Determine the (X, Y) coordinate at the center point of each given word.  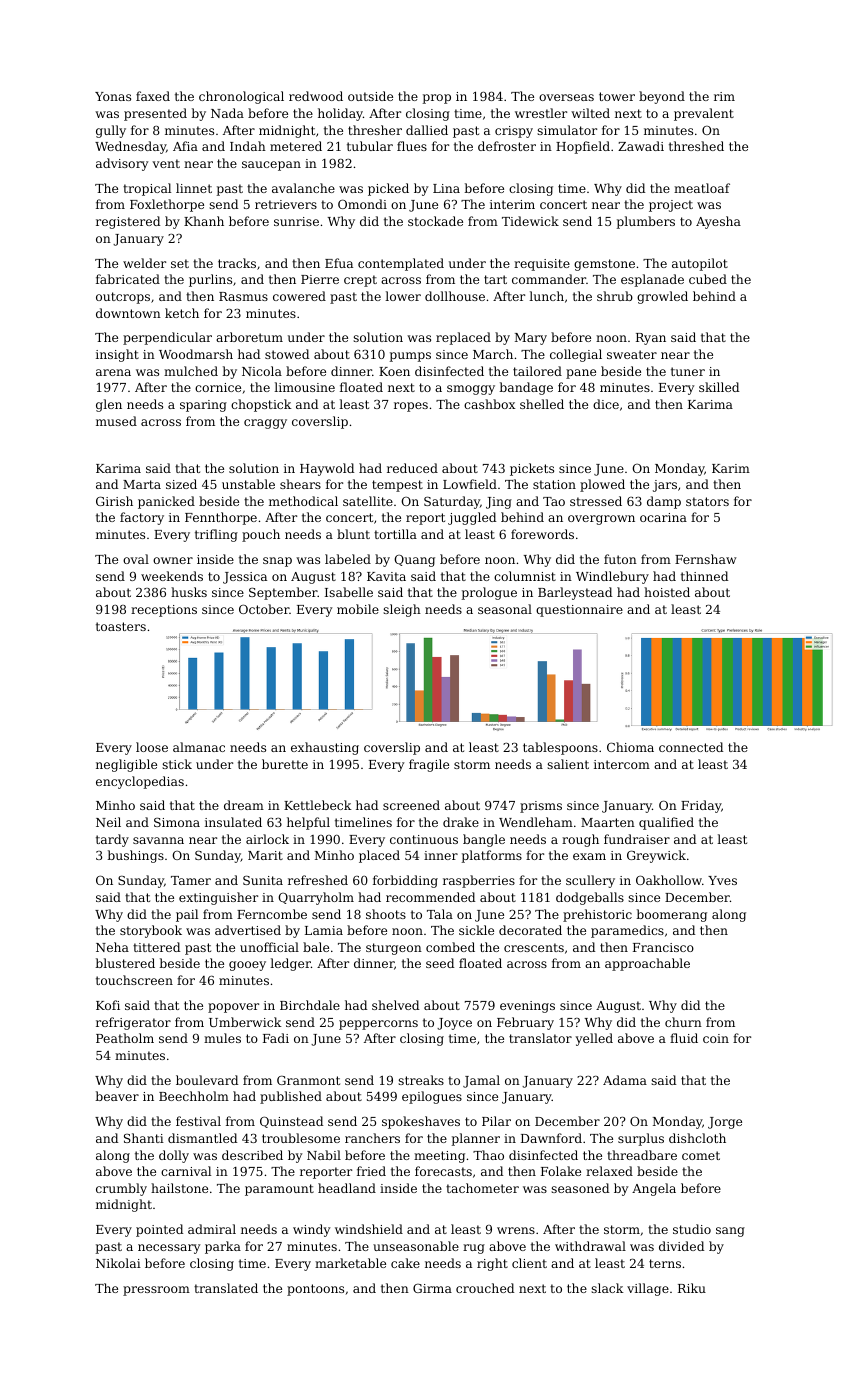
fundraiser (637, 839)
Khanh (204, 221)
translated (226, 1288)
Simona (177, 822)
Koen (394, 371)
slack (607, 1288)
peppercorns (378, 1025)
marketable (350, 1263)
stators (707, 501)
